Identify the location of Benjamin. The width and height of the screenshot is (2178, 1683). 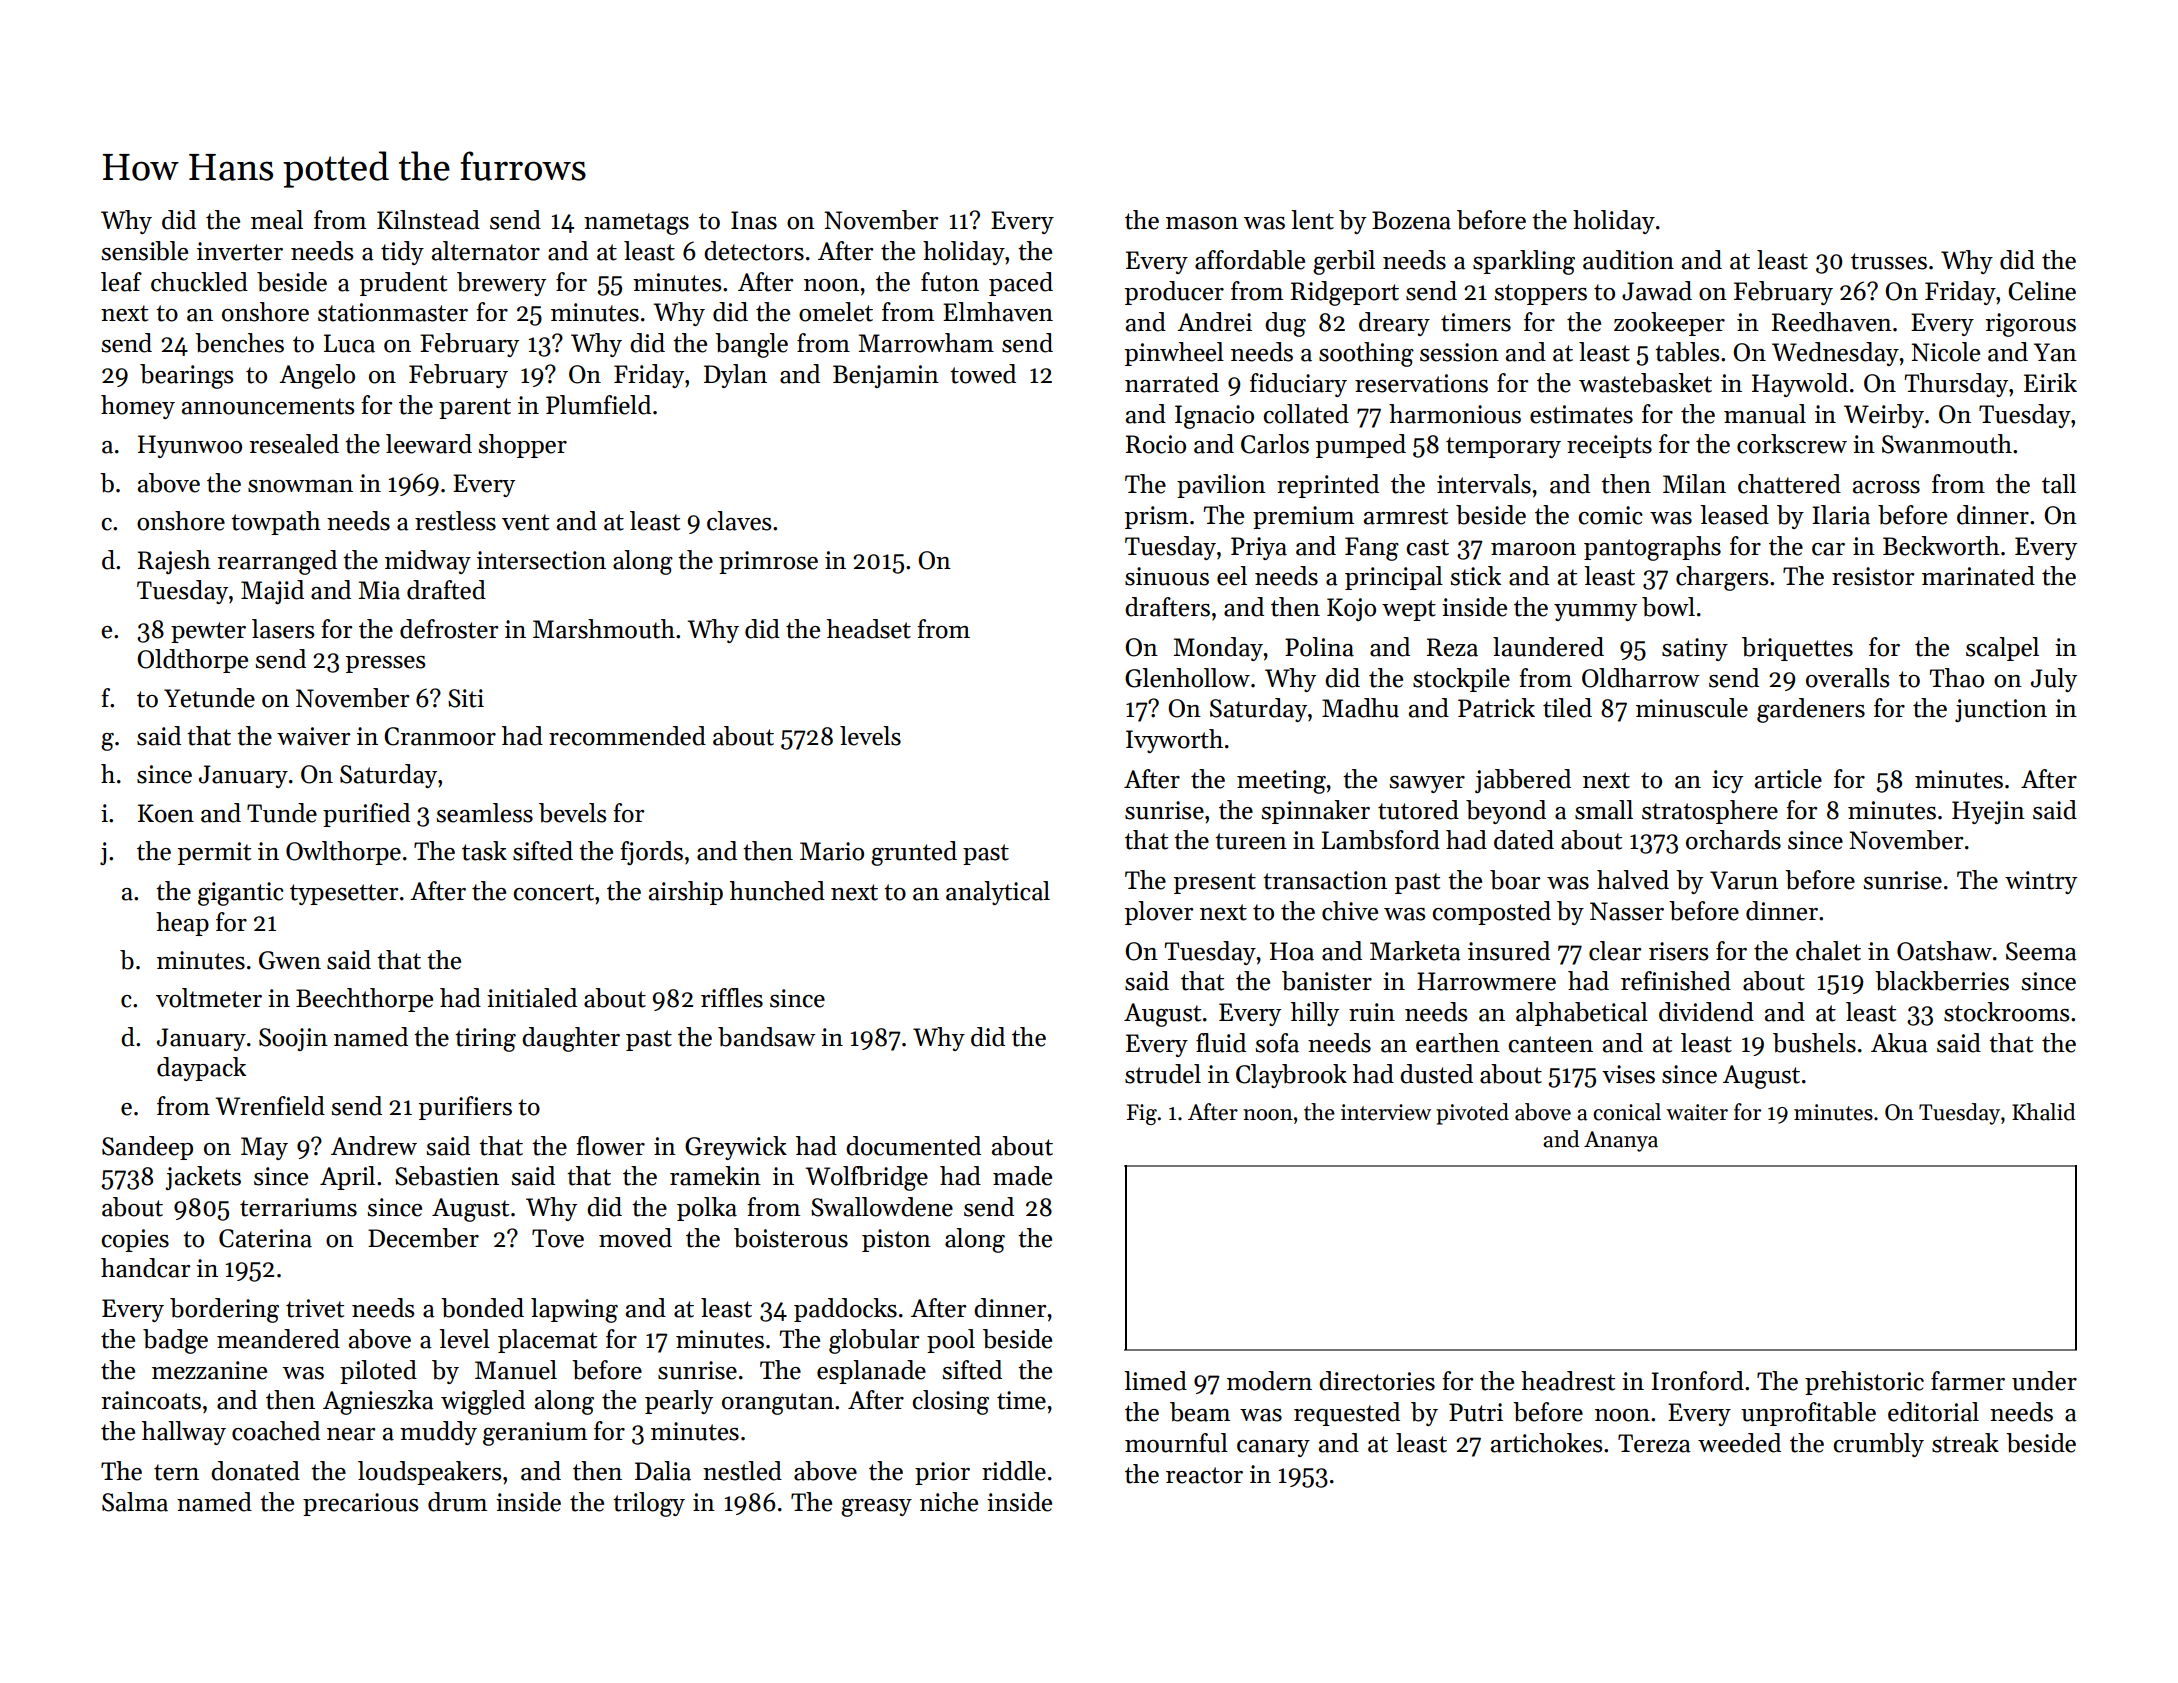
(886, 376).
